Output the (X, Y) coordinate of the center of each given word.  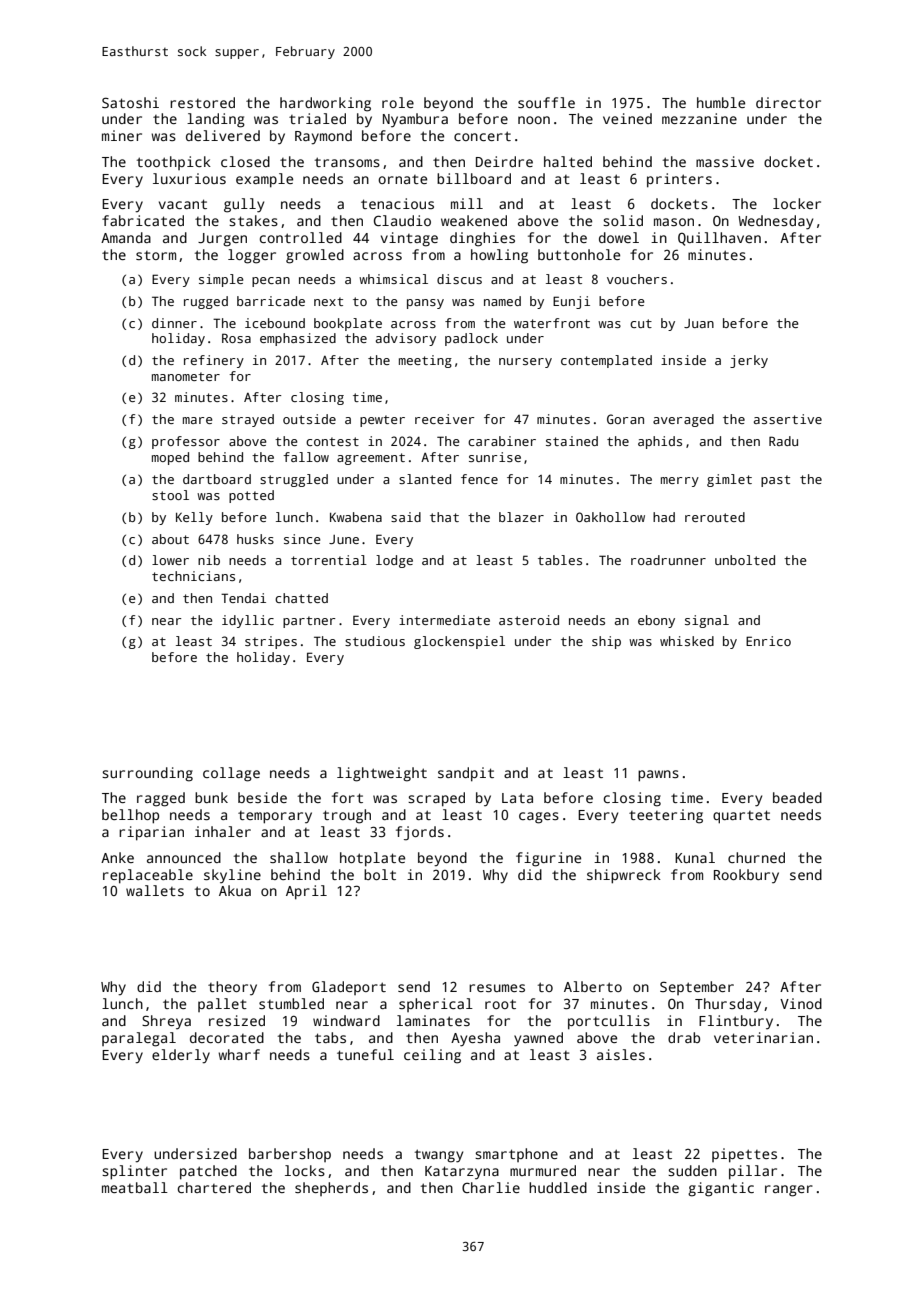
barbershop (290, 1155)
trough (347, 816)
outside (309, 419)
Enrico (768, 641)
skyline (232, 876)
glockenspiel (459, 642)
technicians (193, 576)
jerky (749, 361)
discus (459, 279)
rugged (206, 302)
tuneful (365, 1054)
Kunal (695, 857)
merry (680, 482)
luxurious (189, 178)
